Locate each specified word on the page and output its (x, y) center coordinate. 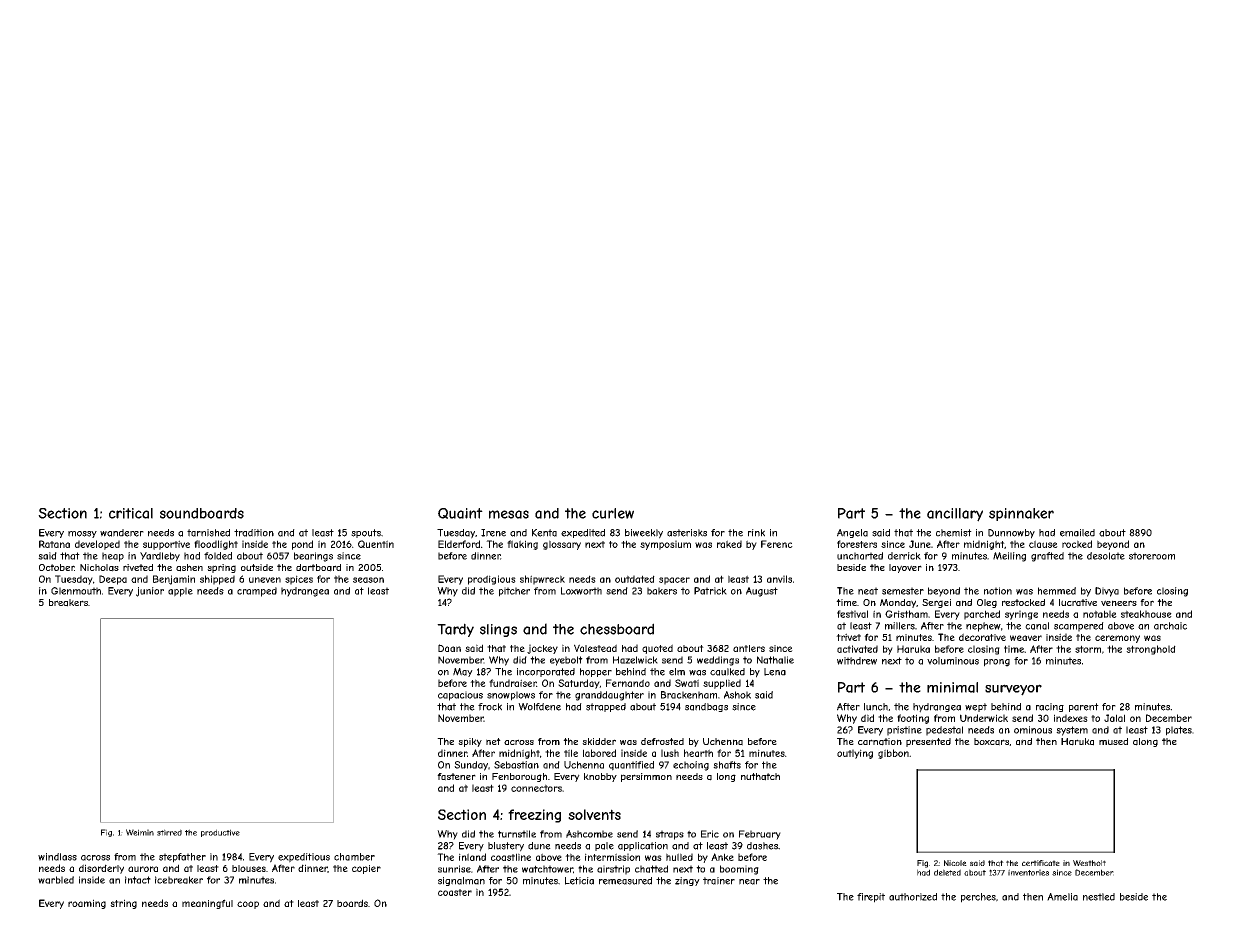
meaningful (207, 904)
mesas (509, 514)
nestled (1099, 897)
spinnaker (1021, 514)
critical (131, 513)
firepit (871, 898)
